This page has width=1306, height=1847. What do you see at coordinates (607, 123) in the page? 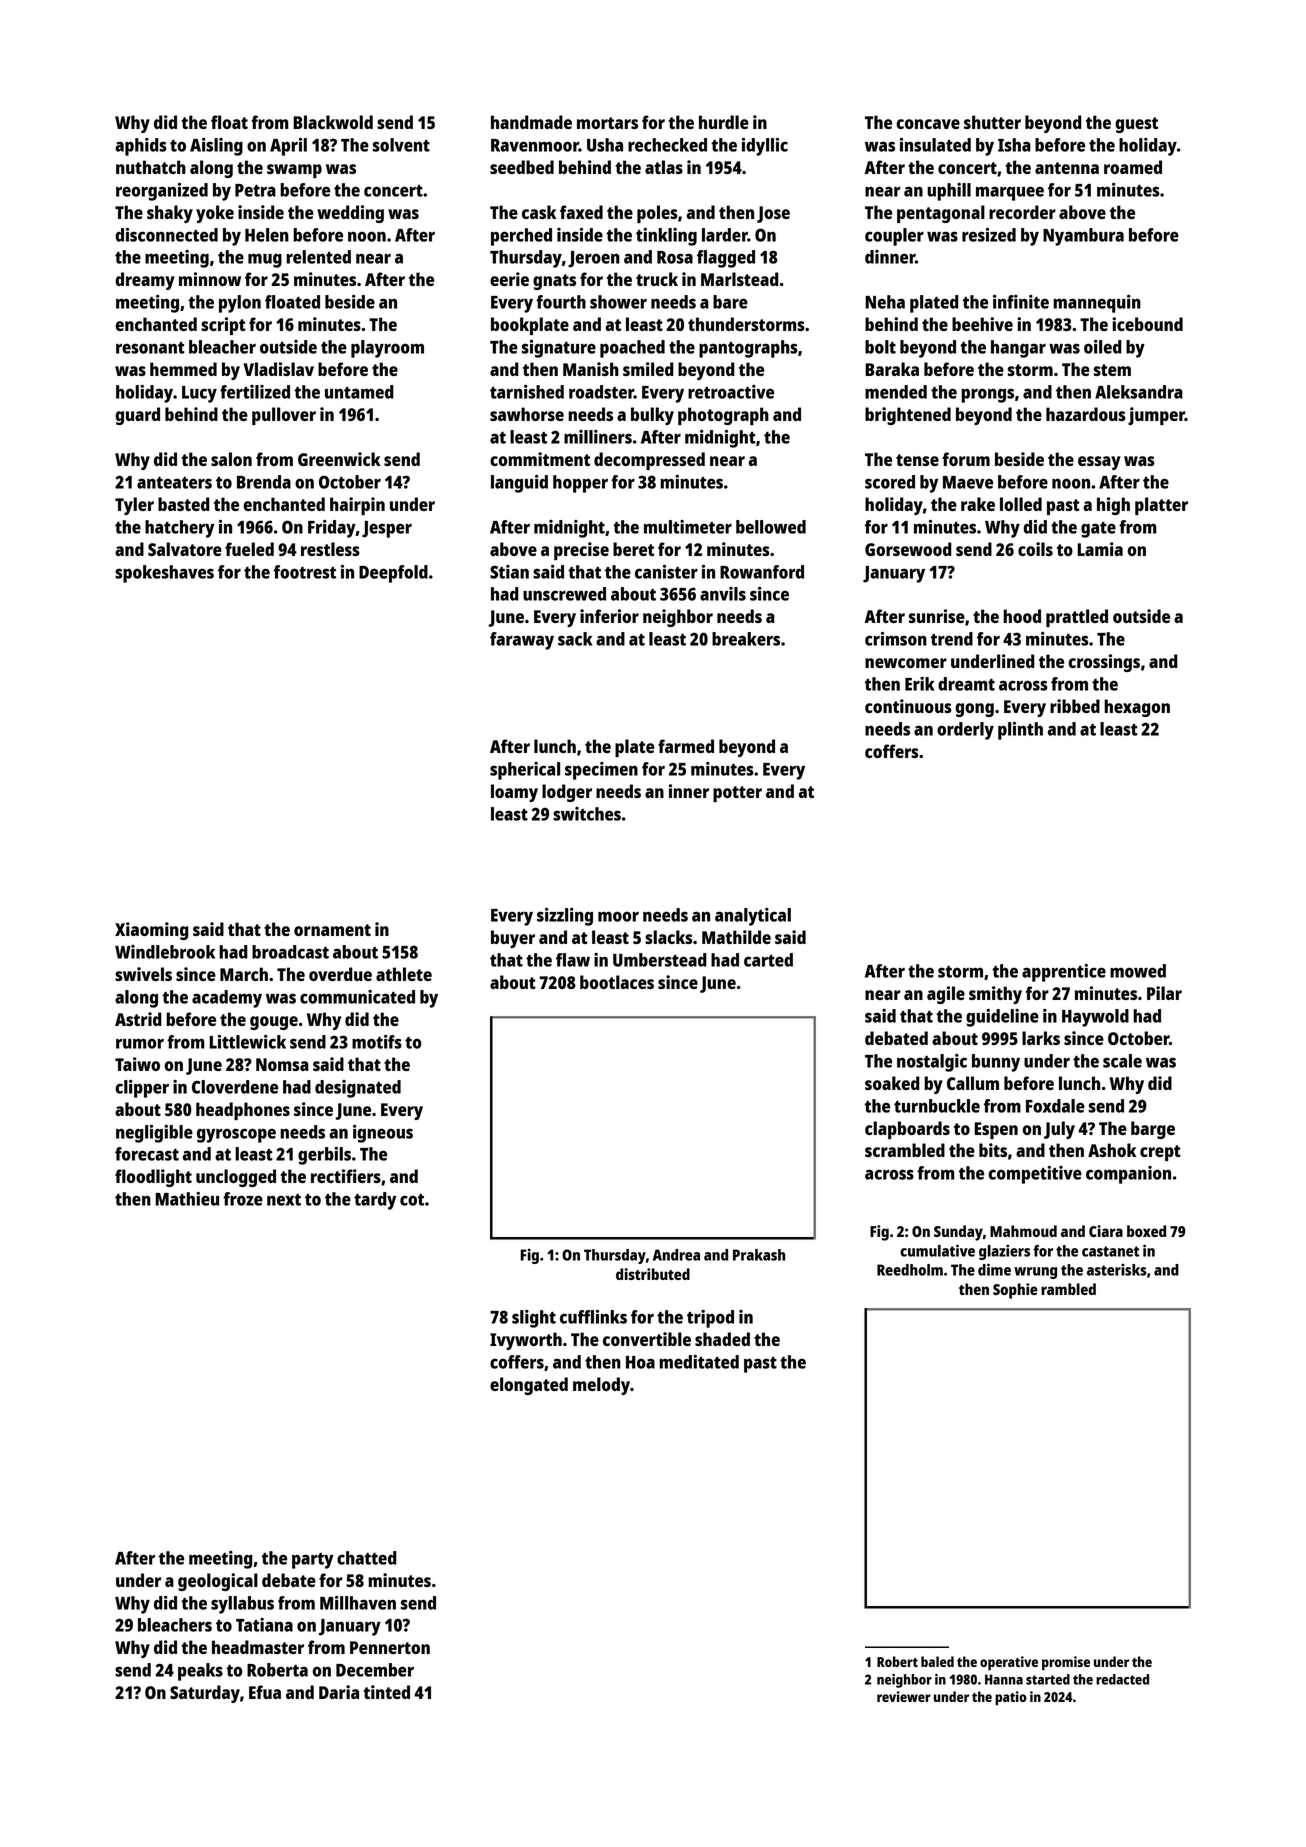
I see `mortars` at bounding box center [607, 123].
